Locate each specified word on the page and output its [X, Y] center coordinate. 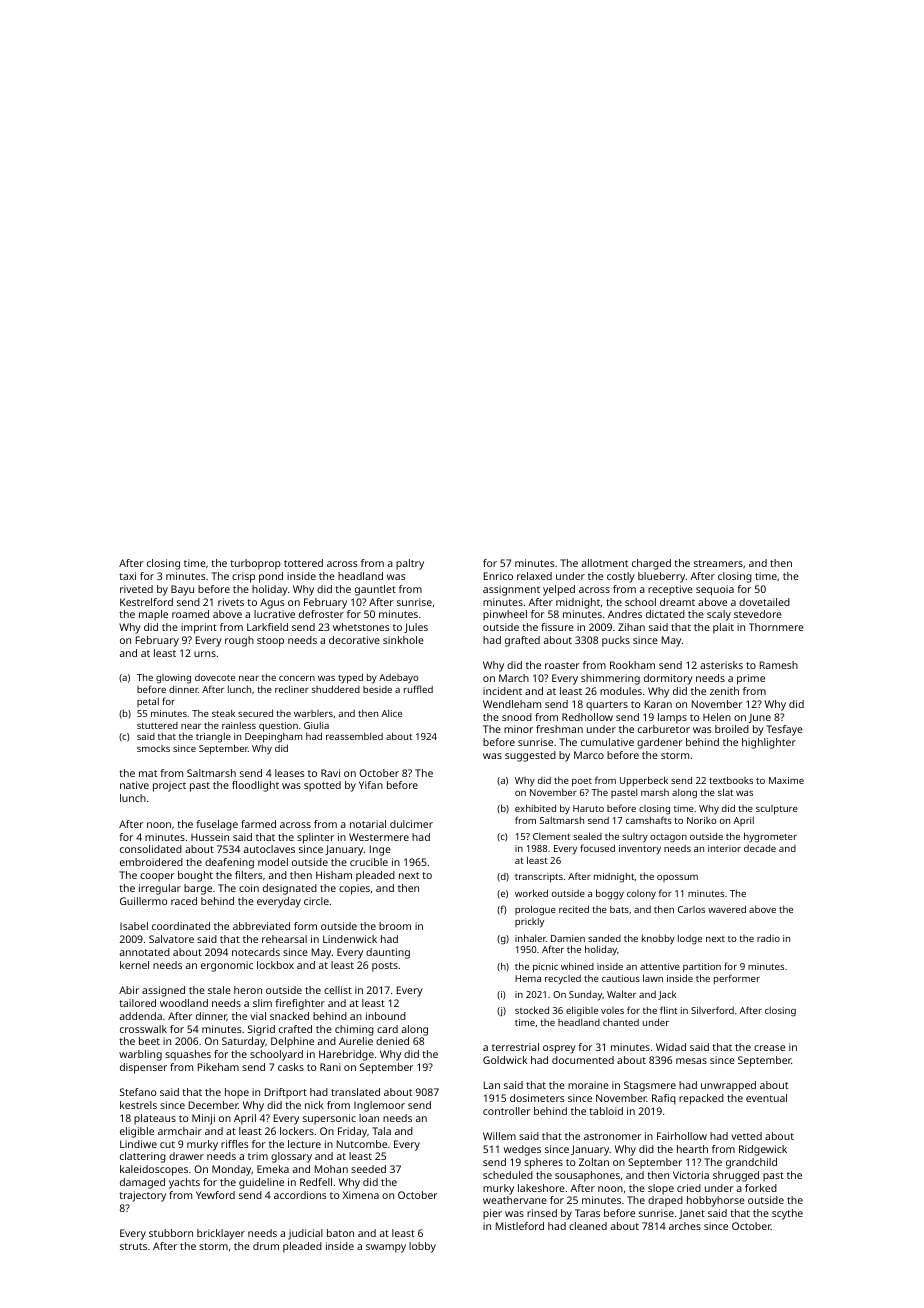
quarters [607, 706]
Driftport [286, 1093]
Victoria [691, 1175]
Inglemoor [379, 1106]
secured [255, 713]
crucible [369, 862]
